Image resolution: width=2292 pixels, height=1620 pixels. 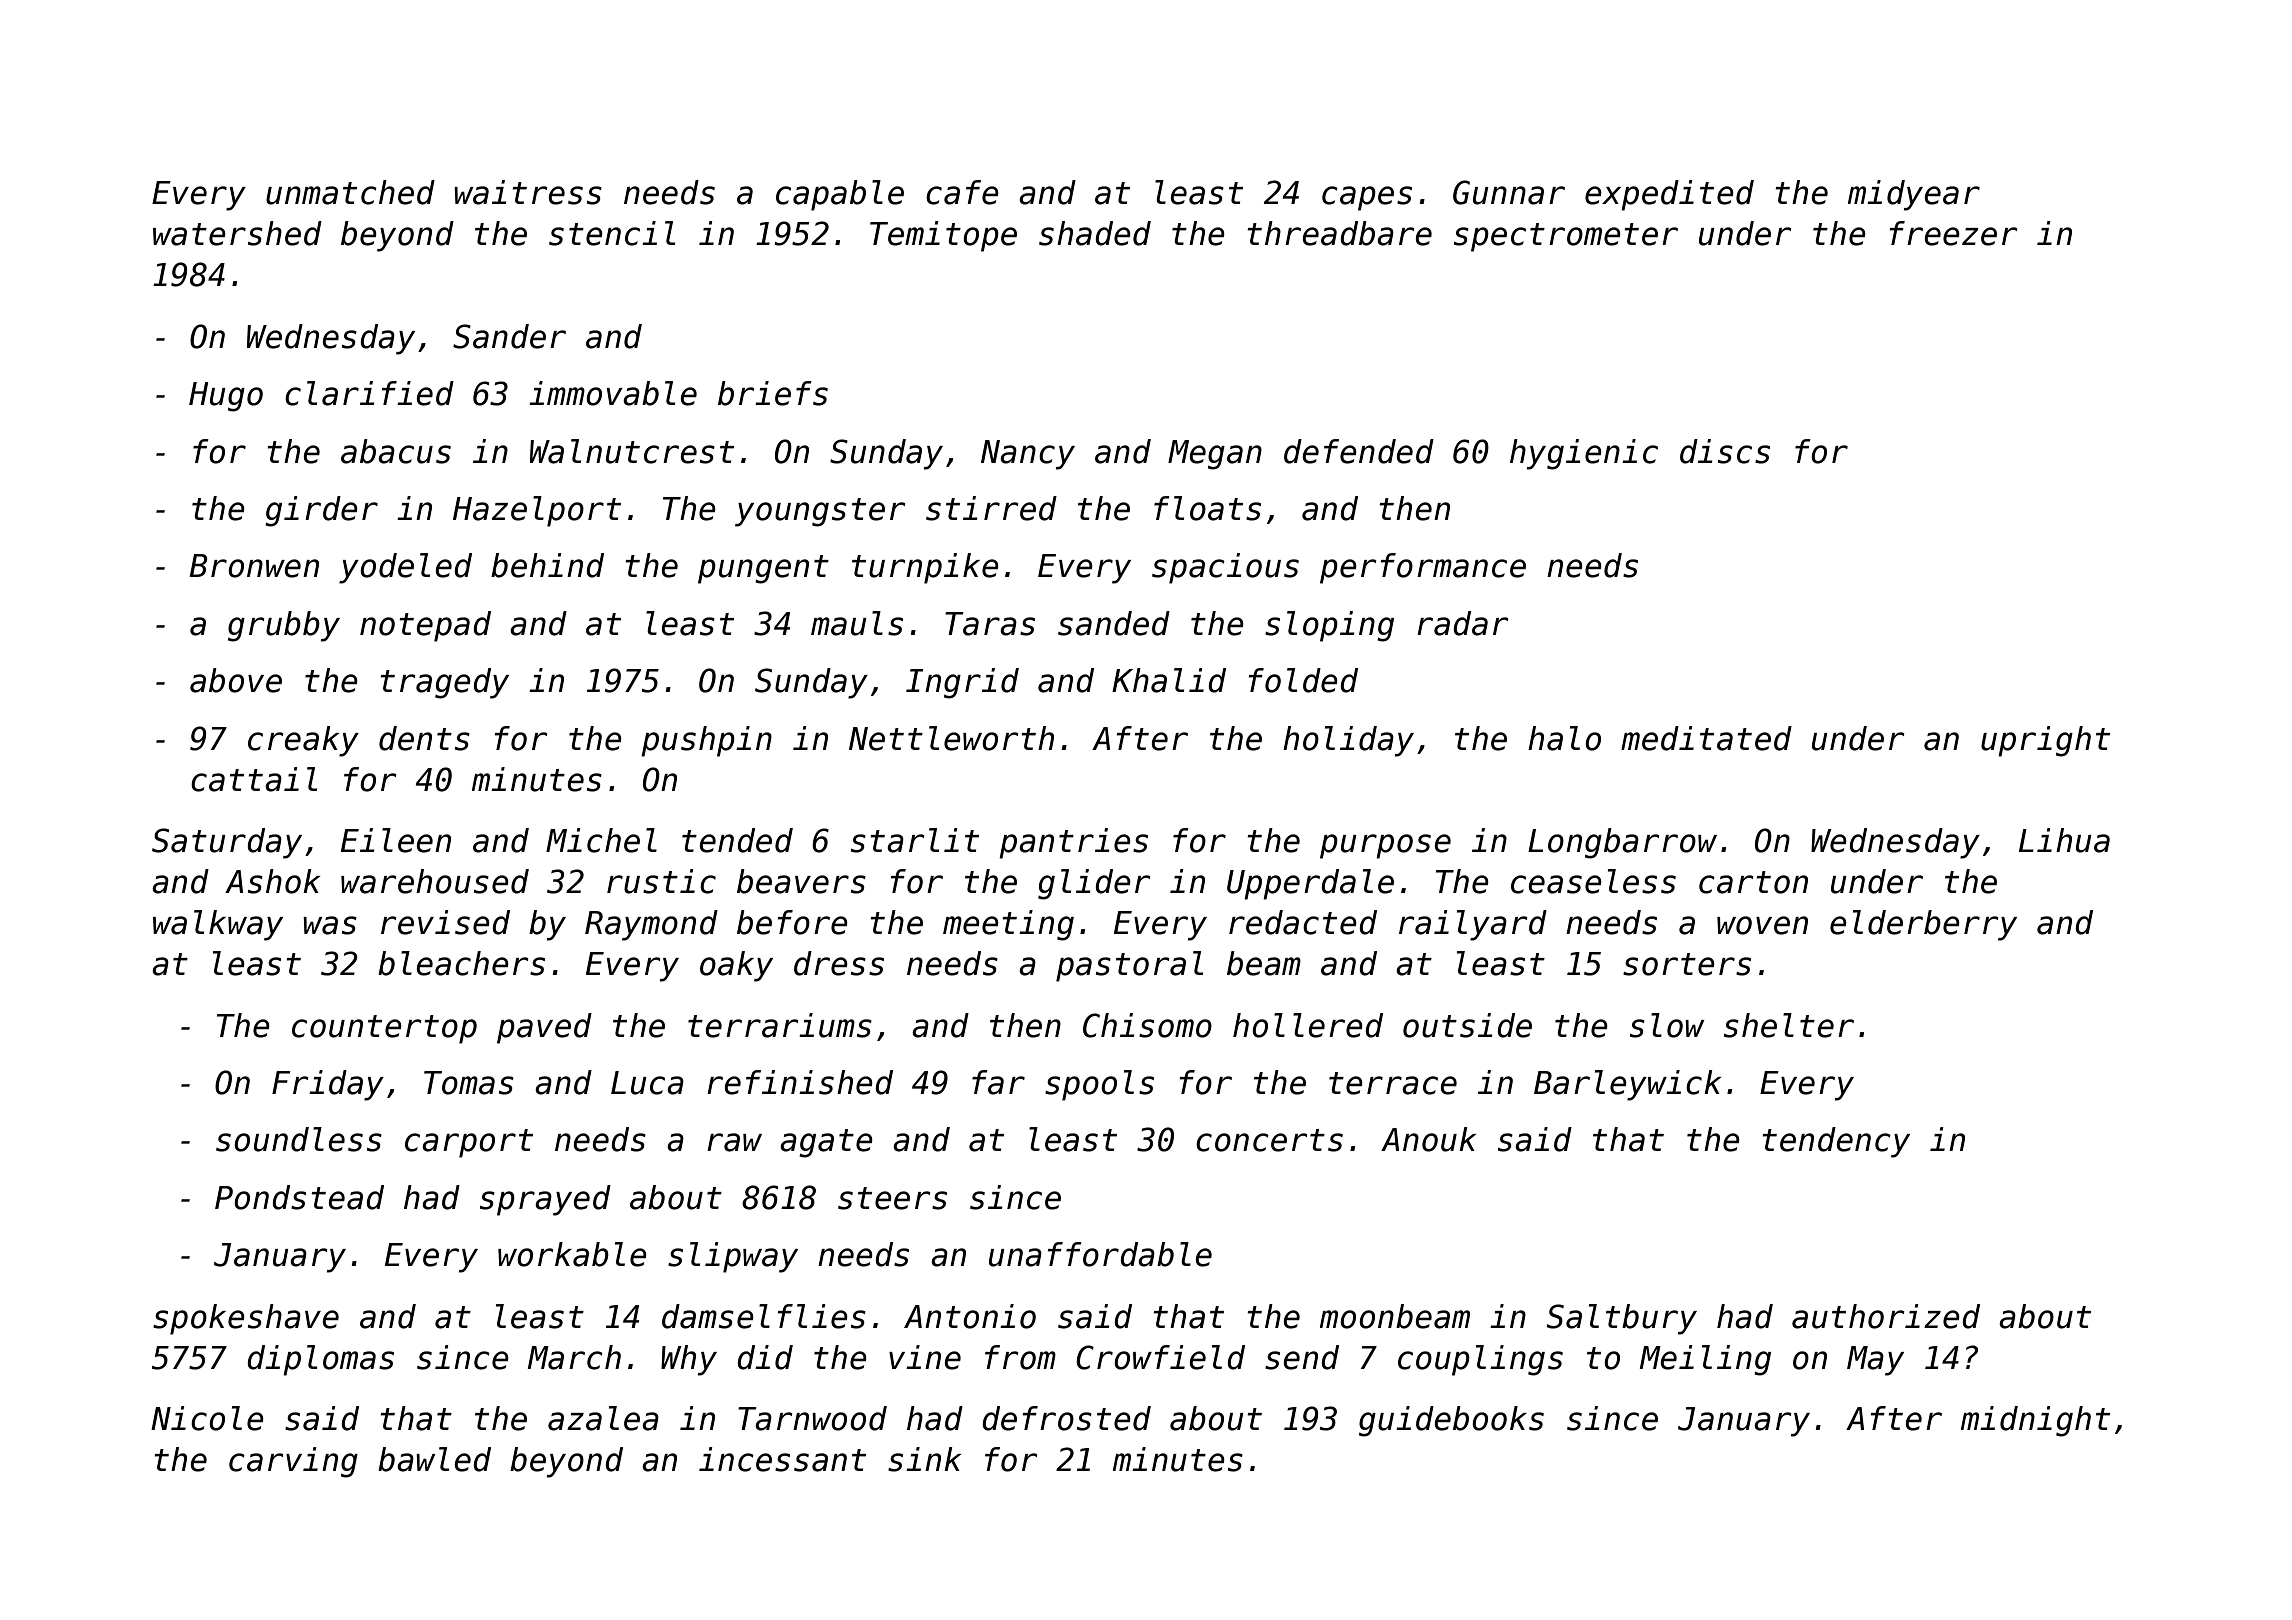 What do you see at coordinates (2035, 1421) in the document?
I see `midnight` at bounding box center [2035, 1421].
